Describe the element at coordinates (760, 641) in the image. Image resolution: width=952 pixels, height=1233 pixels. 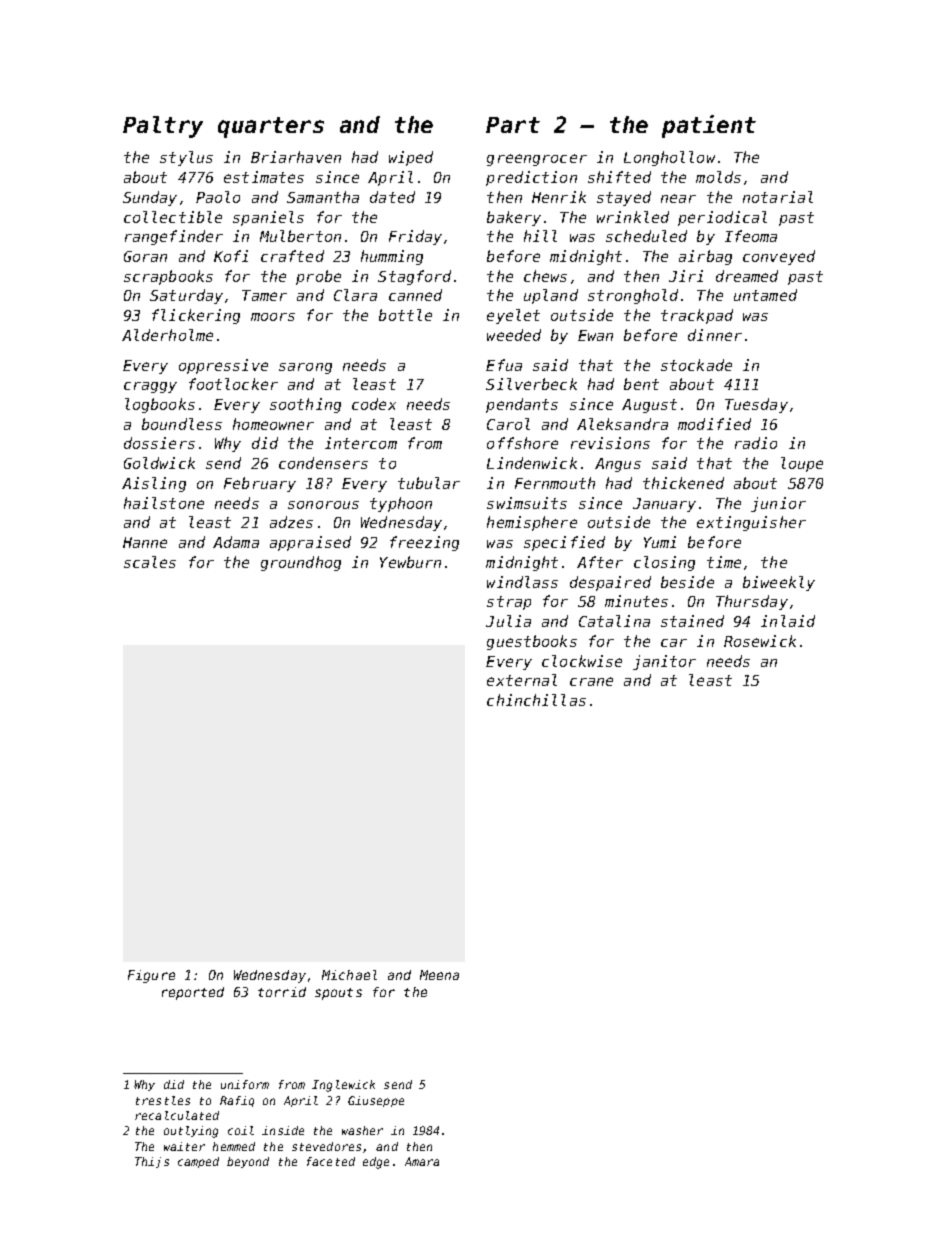
I see `Rosewick` at that location.
